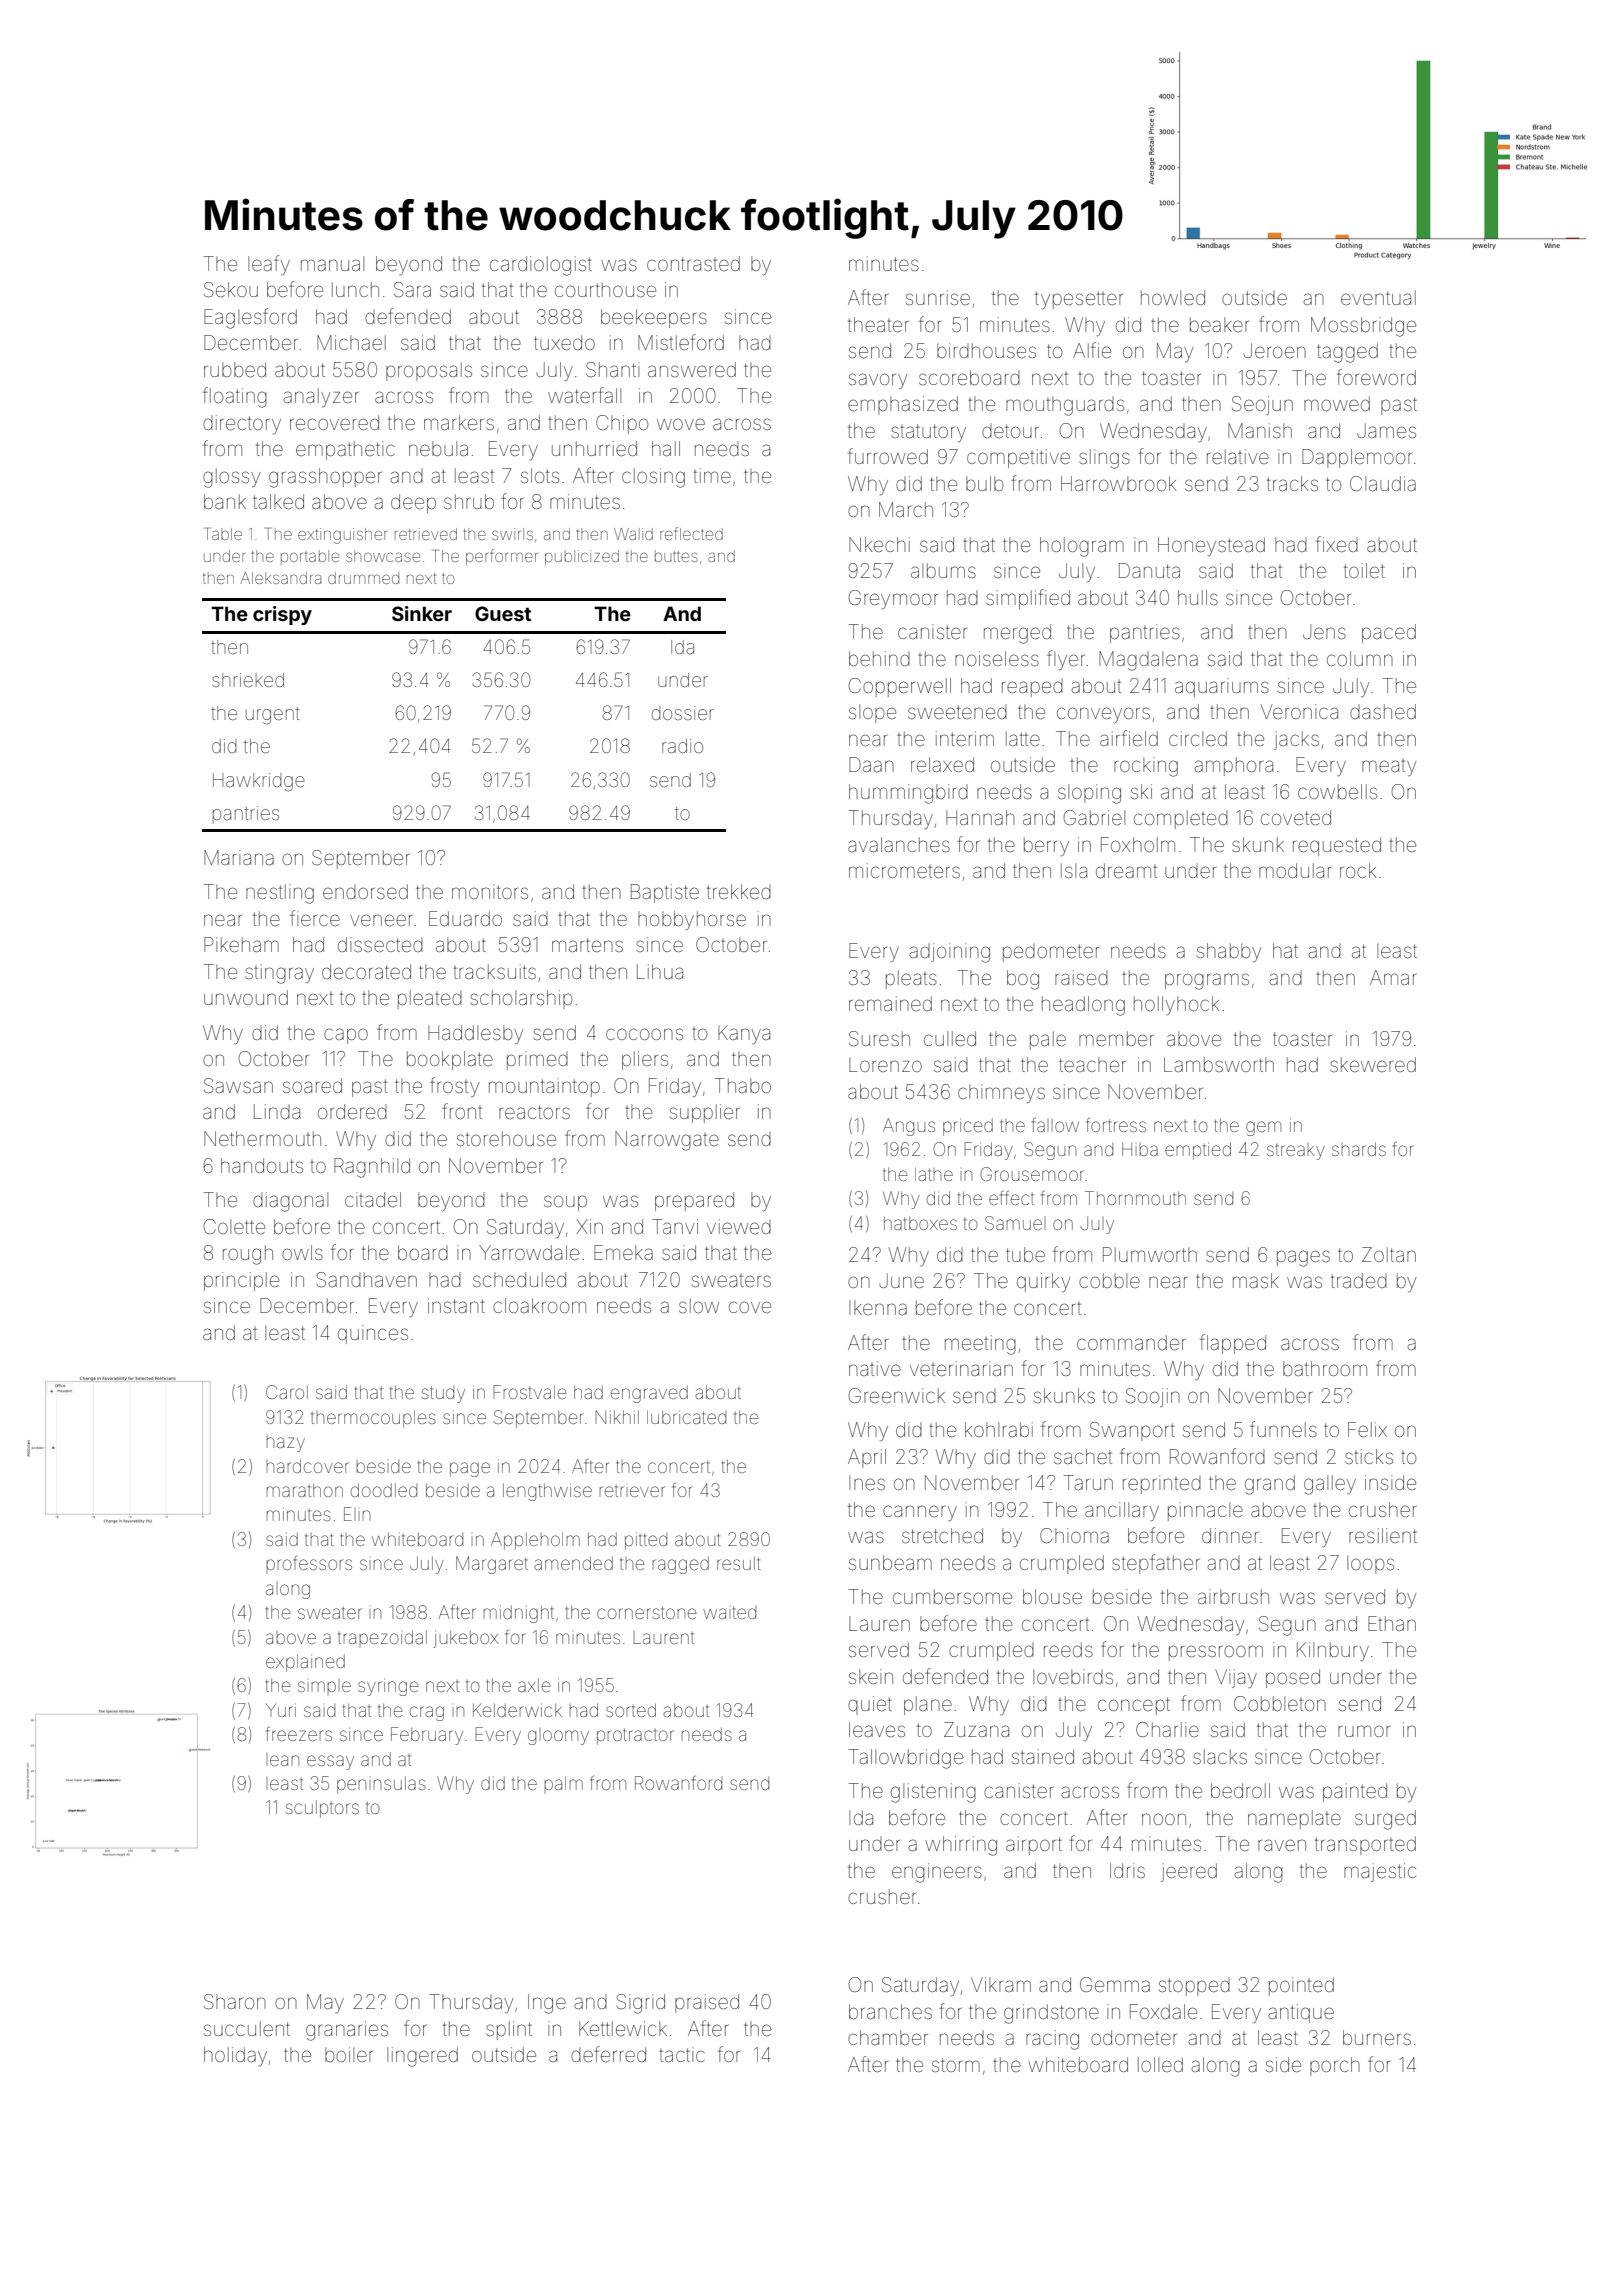 The height and width of the page is (2292, 1620). What do you see at coordinates (1173, 297) in the page?
I see `howled` at bounding box center [1173, 297].
